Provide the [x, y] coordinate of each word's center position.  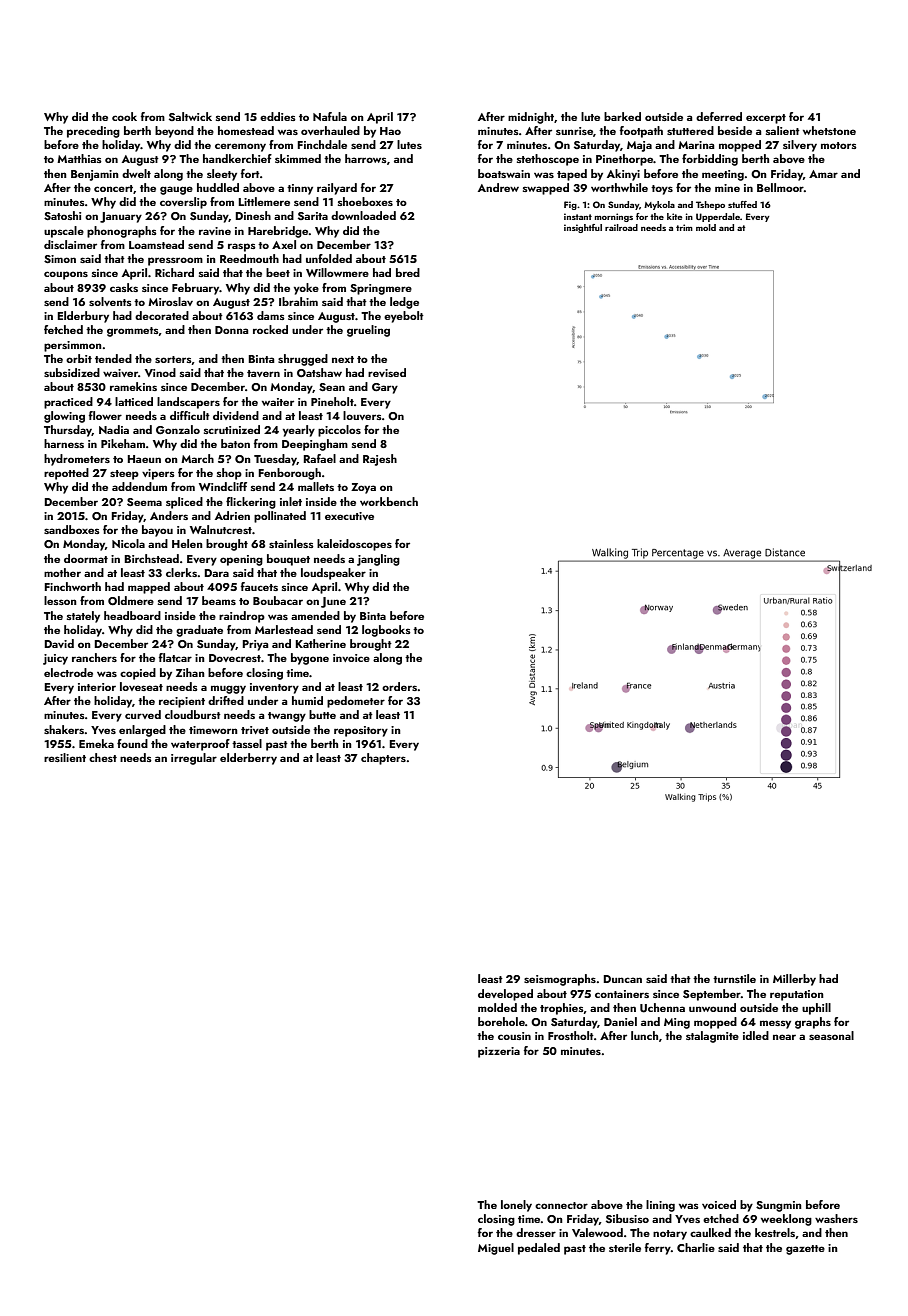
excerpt [766, 119]
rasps [242, 247]
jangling [378, 560]
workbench [389, 501]
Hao [390, 131]
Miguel [496, 1249]
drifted [226, 700]
